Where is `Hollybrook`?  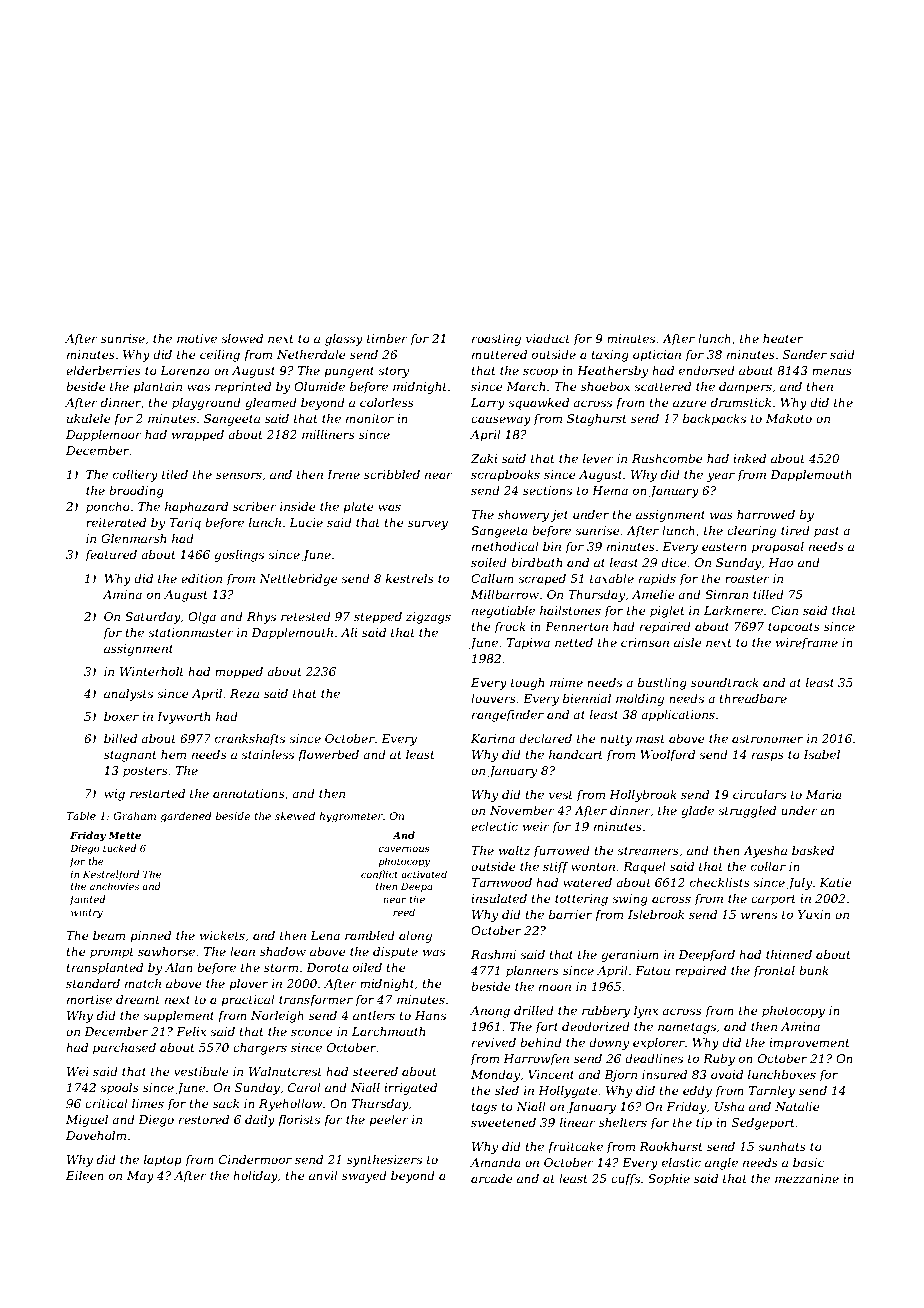 Hollybrook is located at coordinates (643, 796).
